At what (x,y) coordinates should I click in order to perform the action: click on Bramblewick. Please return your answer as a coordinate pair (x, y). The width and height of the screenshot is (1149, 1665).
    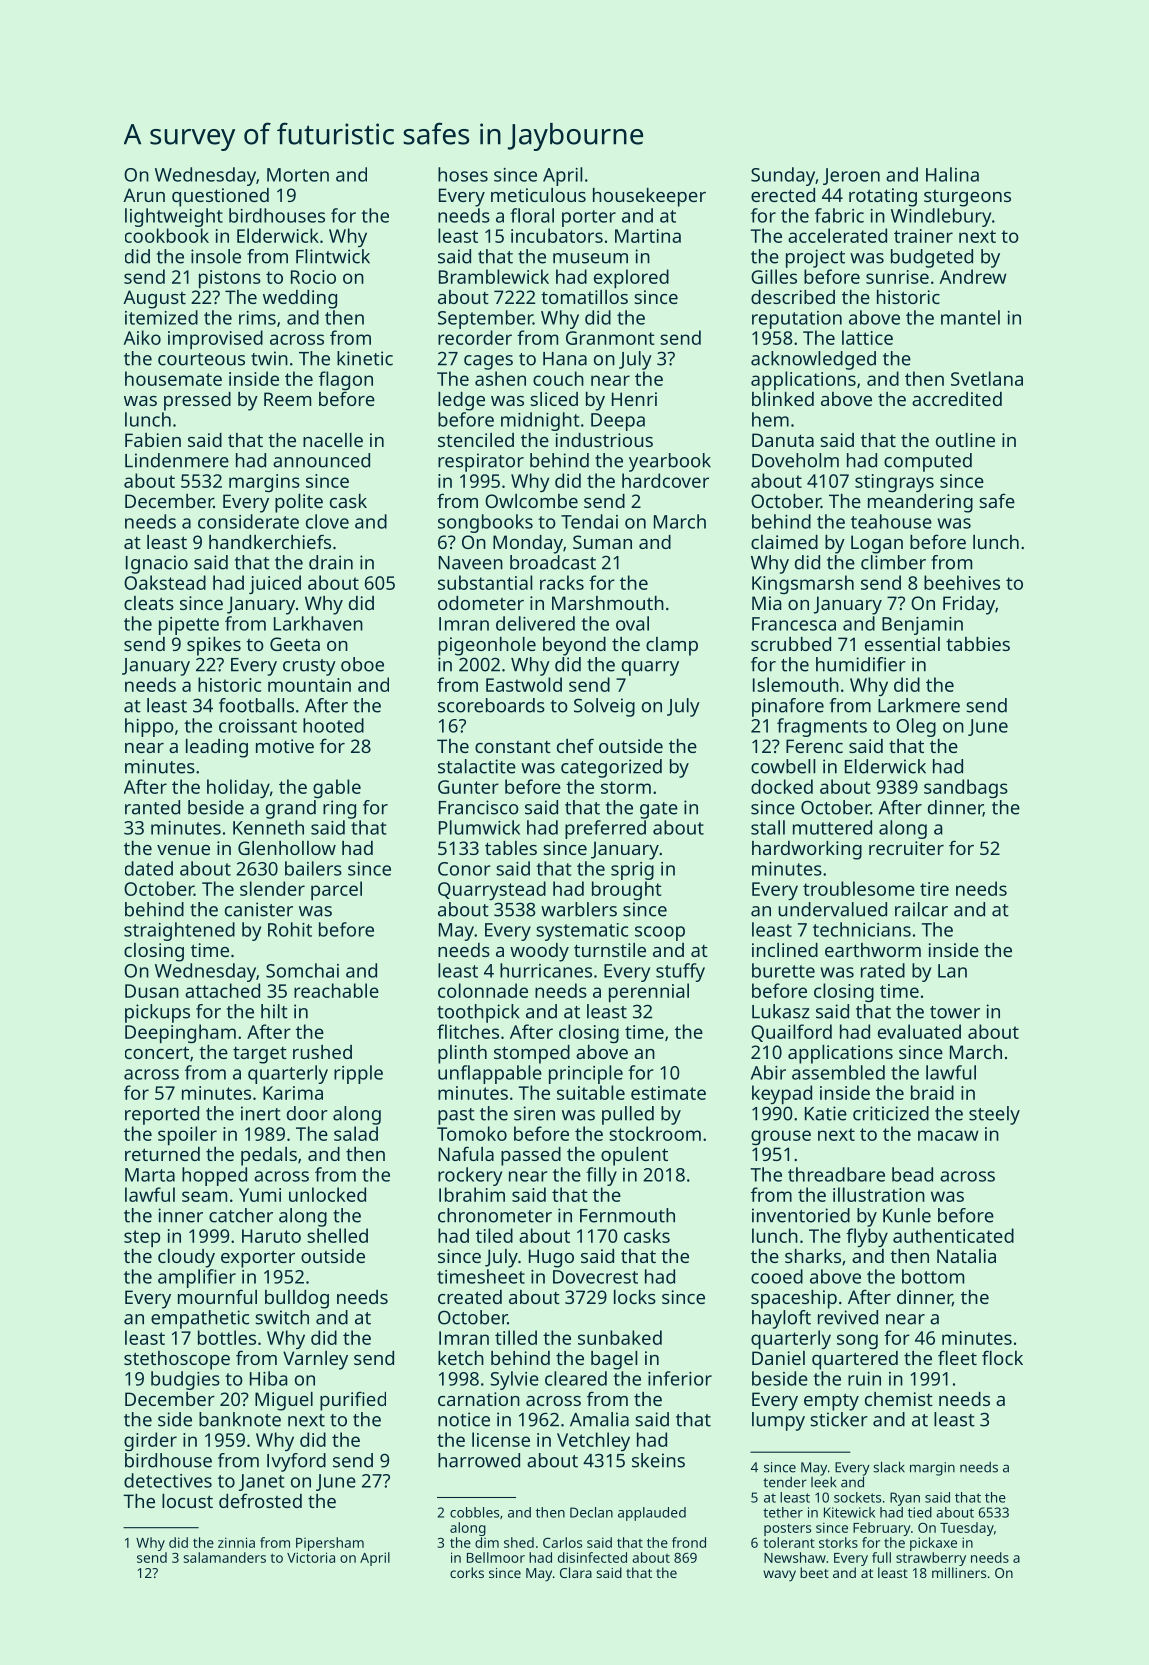
    Looking at the image, I should click on (494, 276).
